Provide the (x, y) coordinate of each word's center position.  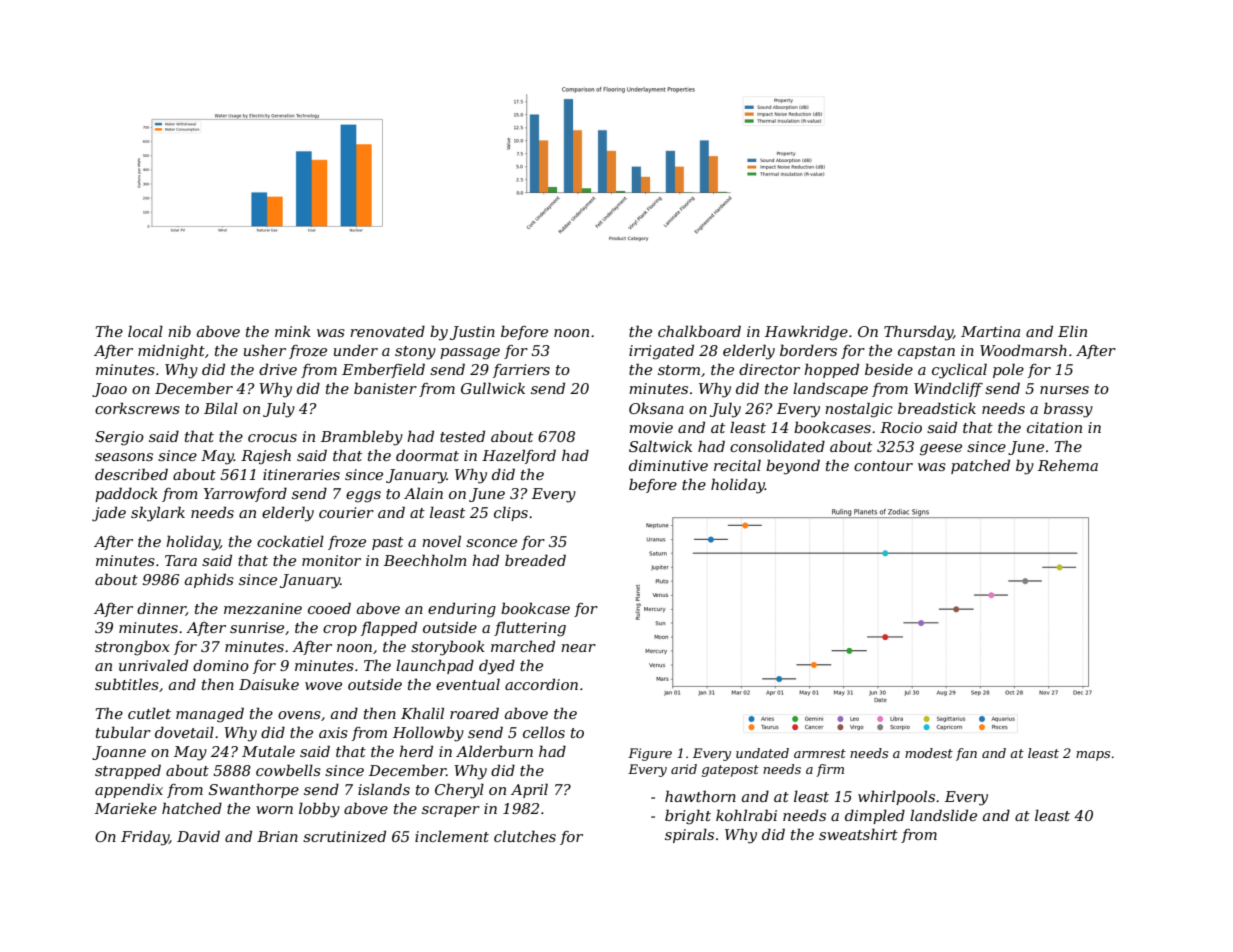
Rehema (1068, 465)
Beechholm (425, 560)
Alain (423, 493)
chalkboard (699, 331)
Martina (990, 331)
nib (179, 331)
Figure (650, 754)
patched (980, 466)
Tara (181, 560)
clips (511, 513)
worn (274, 810)
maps (1093, 756)
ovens (299, 715)
